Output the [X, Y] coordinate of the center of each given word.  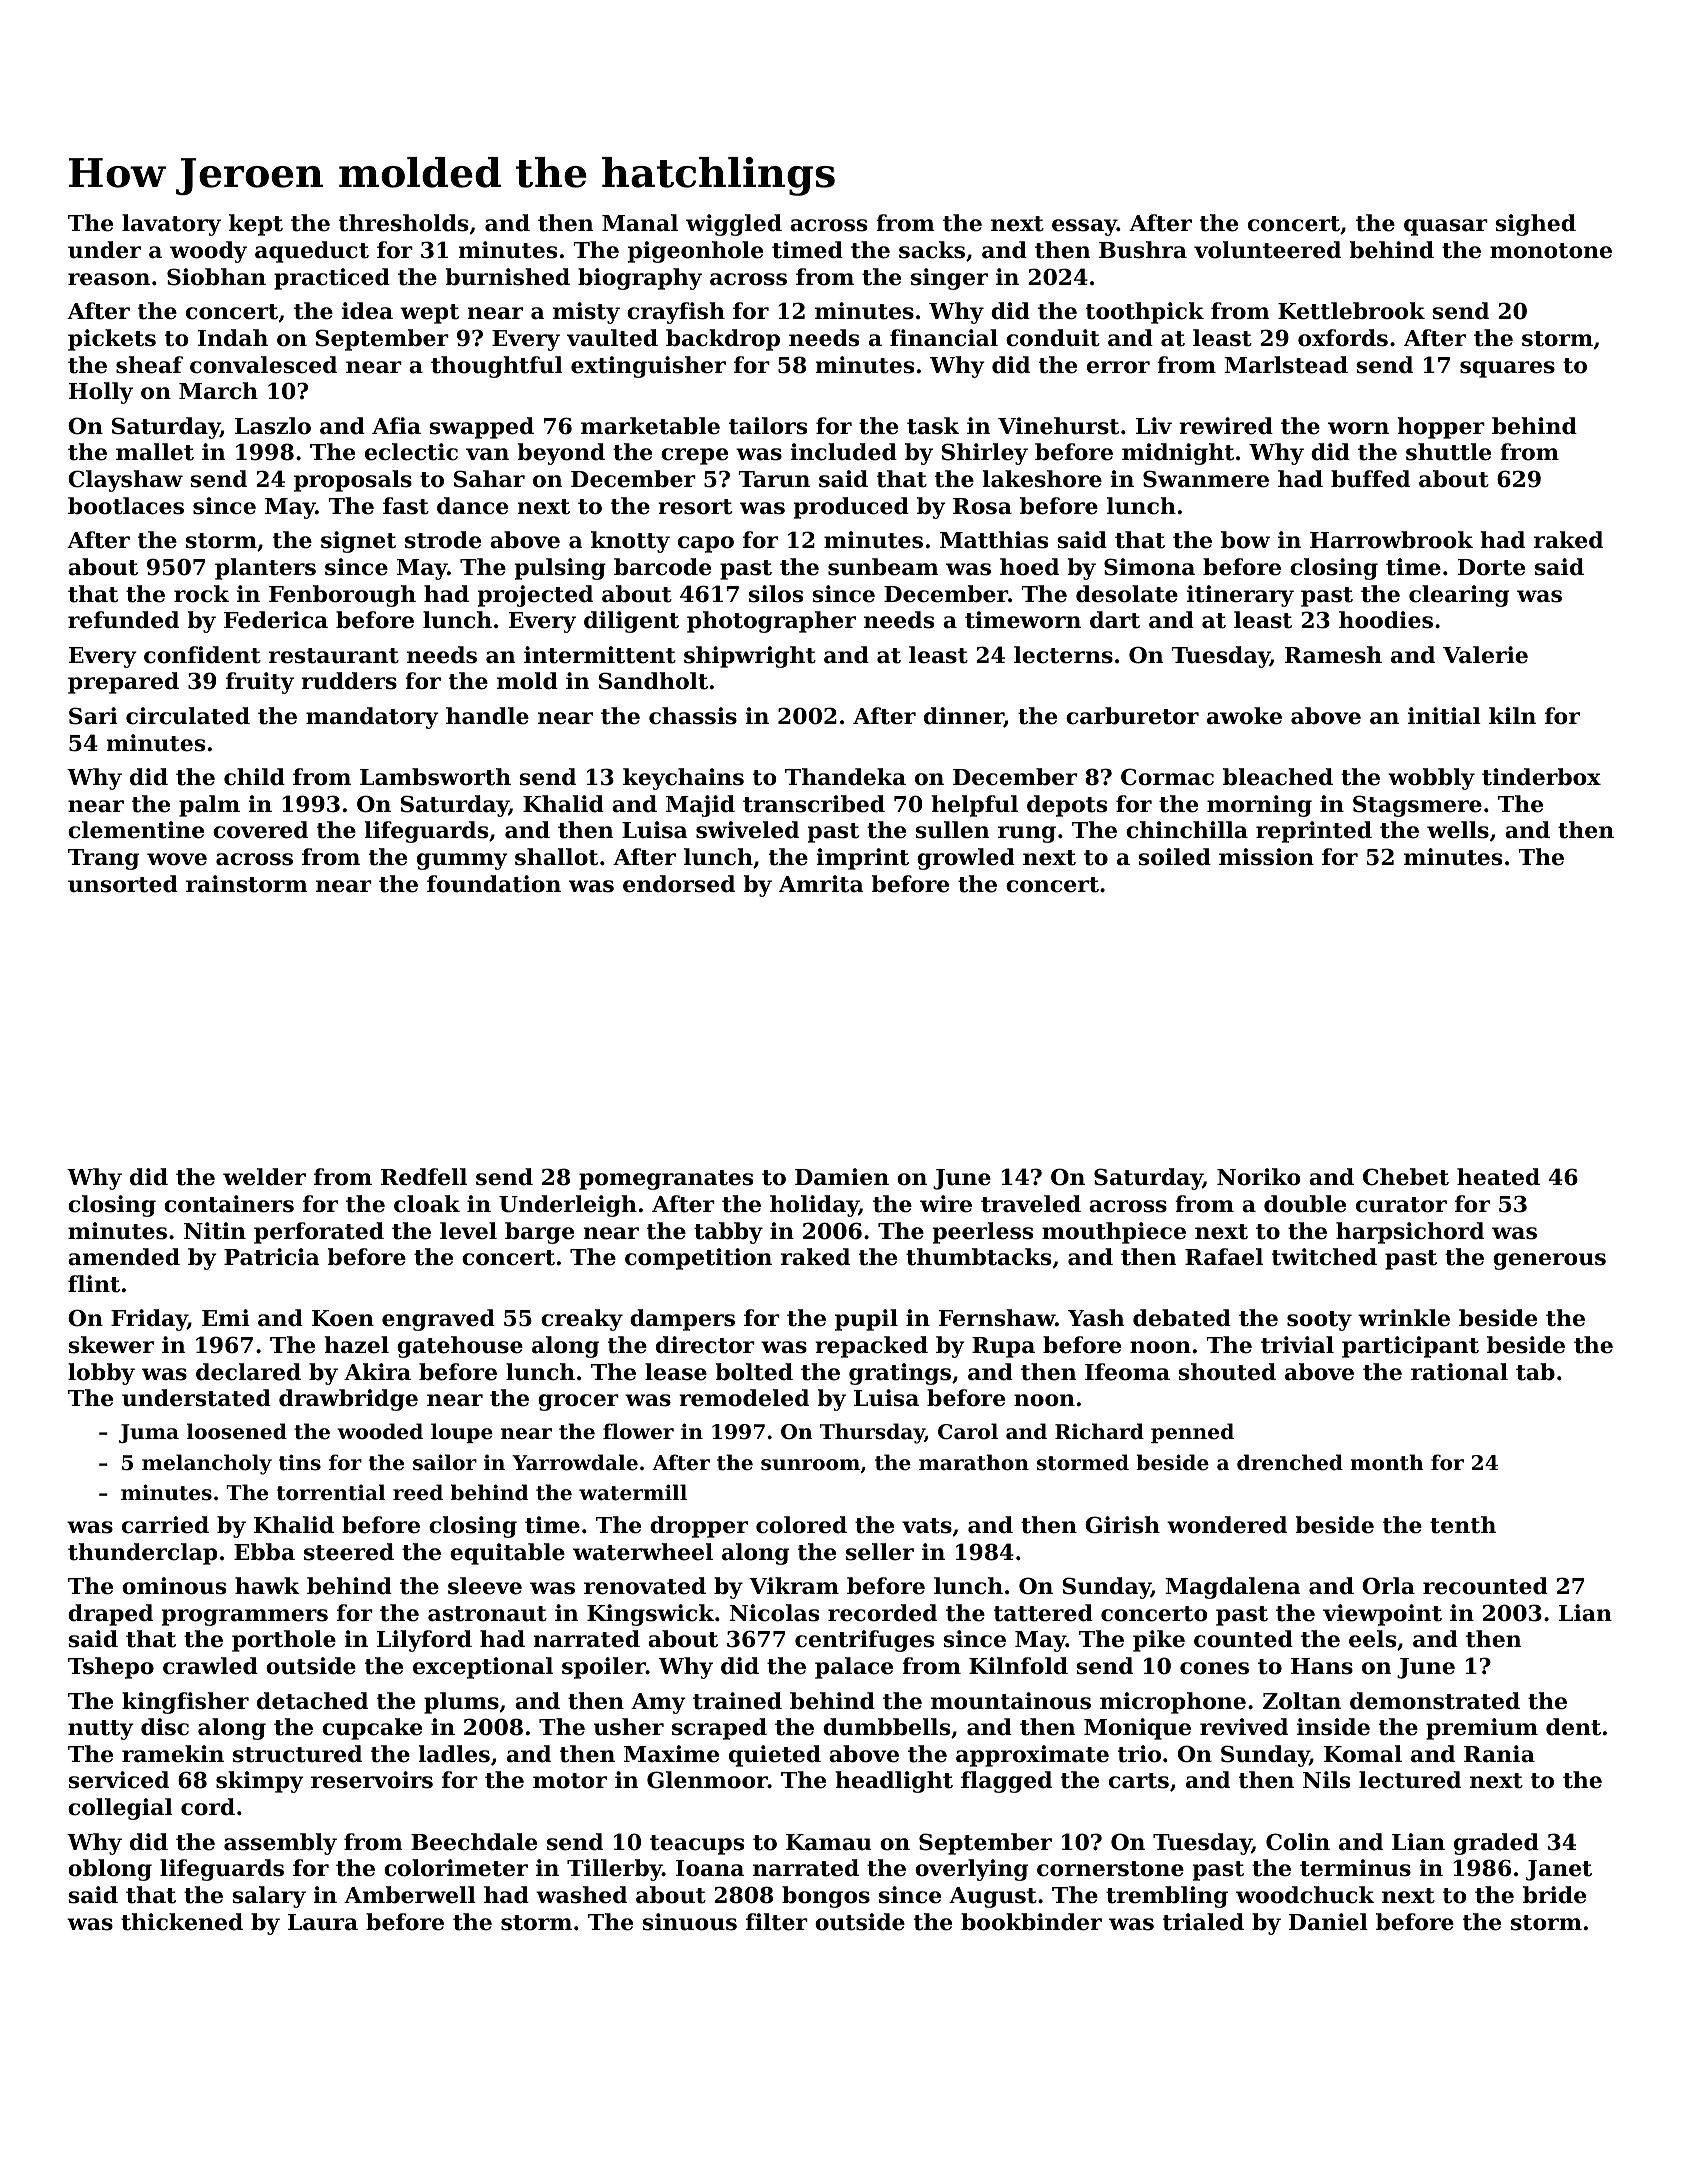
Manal [640, 223]
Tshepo [111, 1668]
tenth [1463, 1525]
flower [638, 1431]
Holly [101, 393]
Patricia [272, 1257]
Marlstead [1286, 365]
